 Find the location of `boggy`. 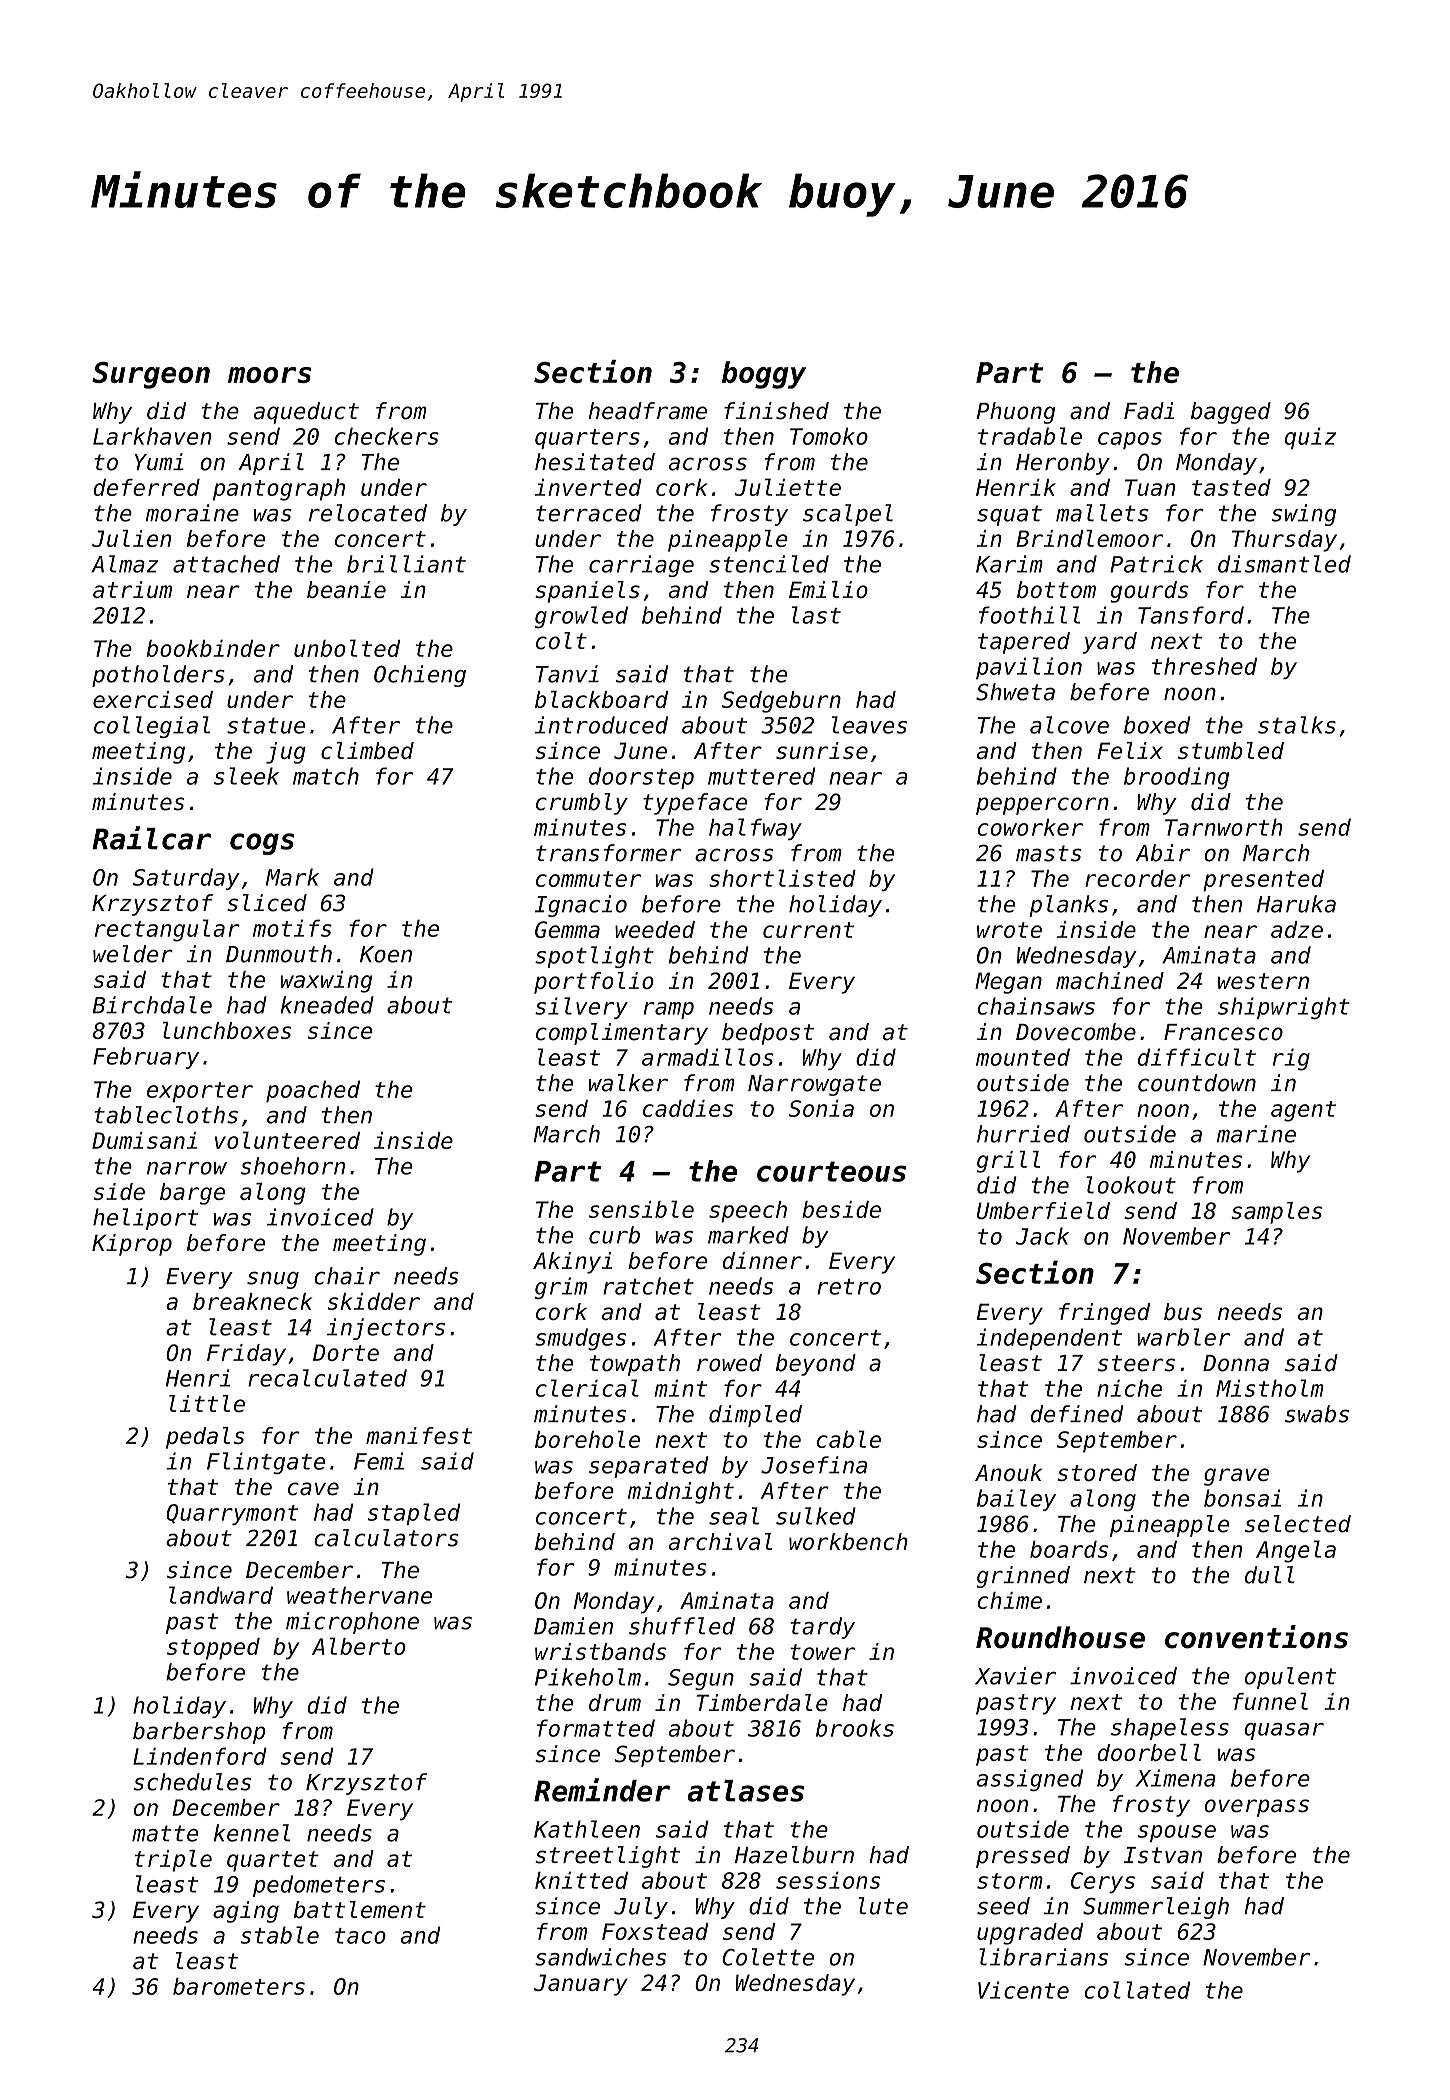

boggy is located at coordinates (764, 375).
